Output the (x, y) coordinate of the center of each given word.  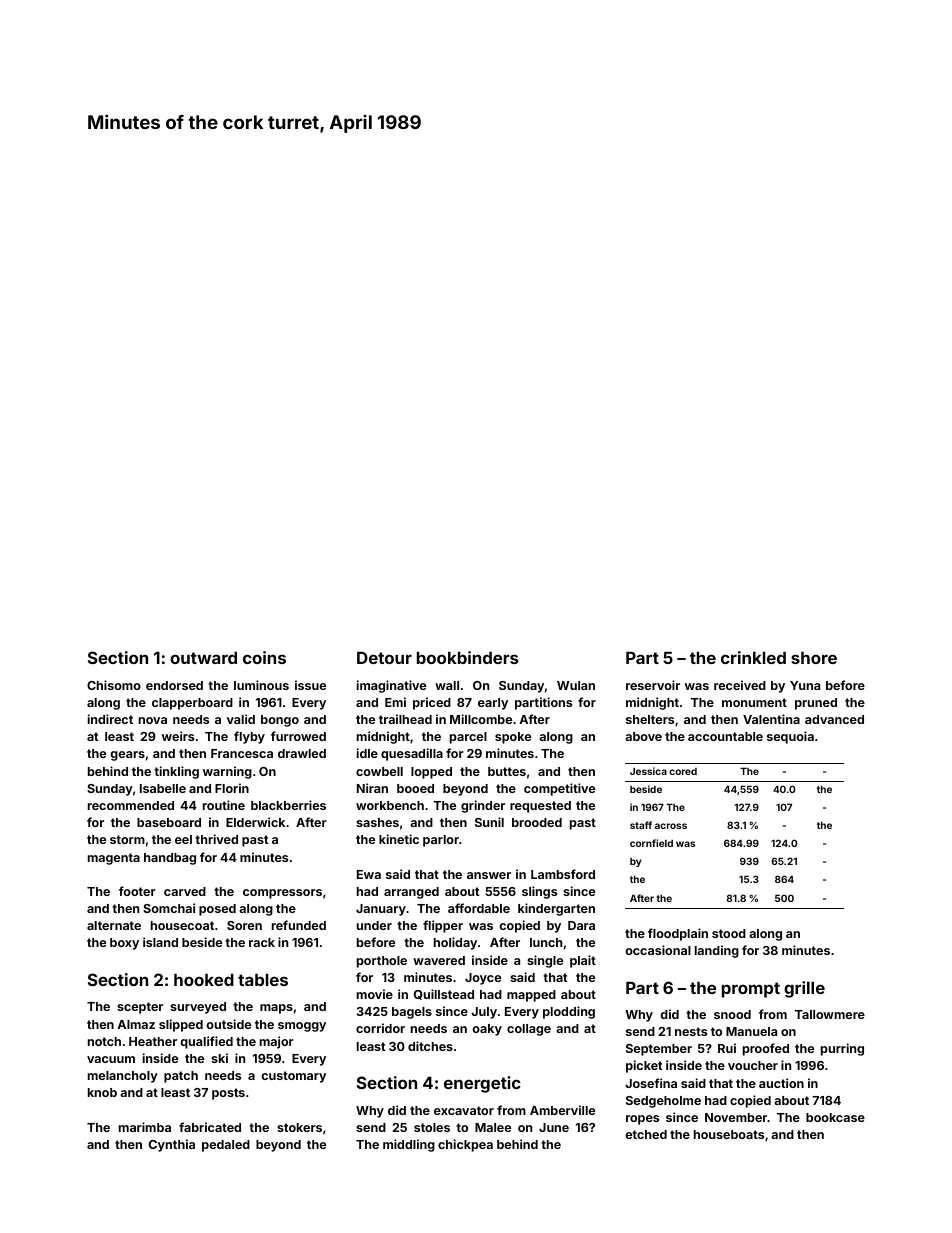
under (374, 925)
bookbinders (468, 657)
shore (814, 658)
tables (263, 980)
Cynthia (172, 1145)
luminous (261, 685)
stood (729, 933)
